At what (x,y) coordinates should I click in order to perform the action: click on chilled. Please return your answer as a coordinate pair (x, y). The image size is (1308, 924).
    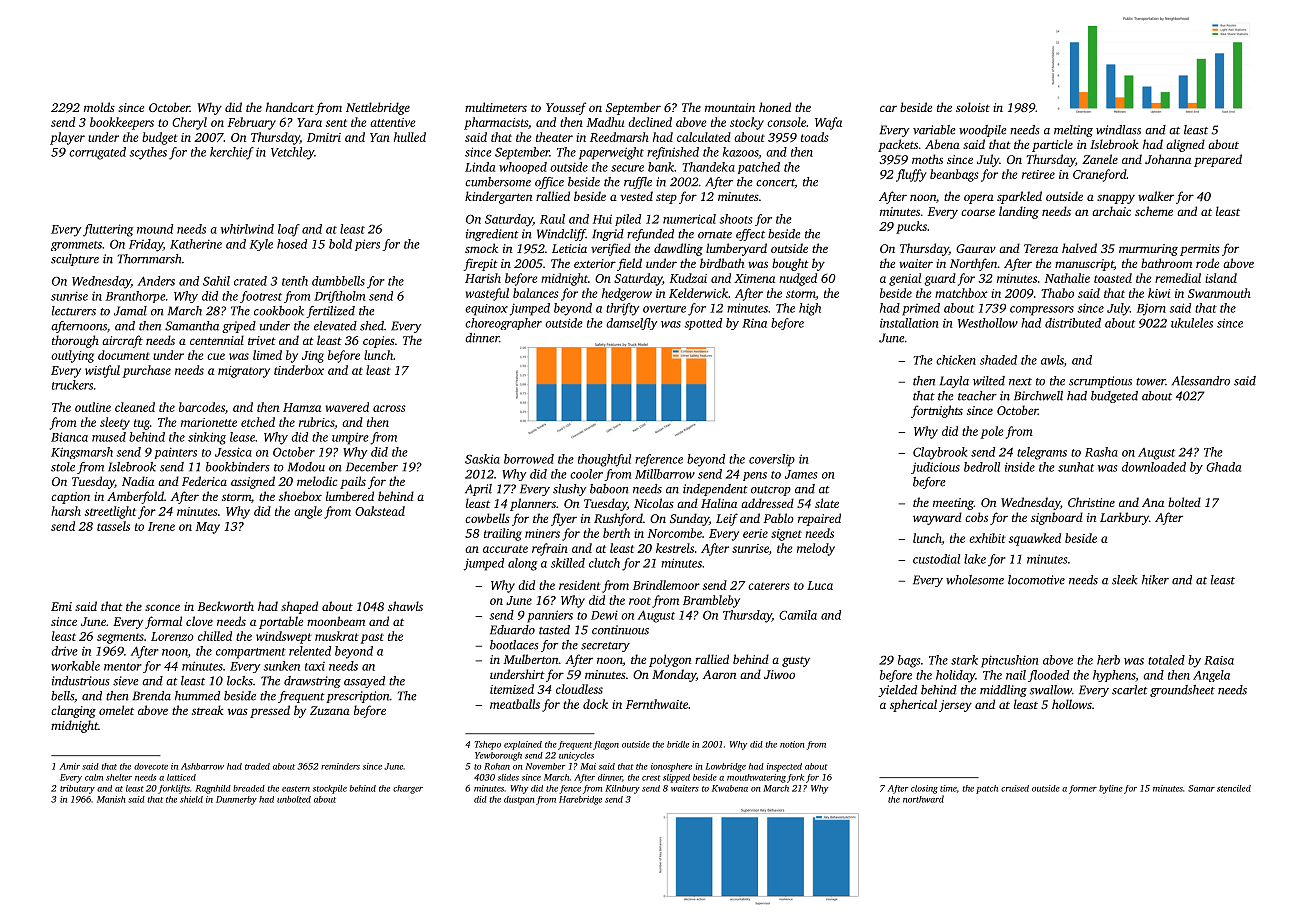
    Looking at the image, I should click on (215, 636).
